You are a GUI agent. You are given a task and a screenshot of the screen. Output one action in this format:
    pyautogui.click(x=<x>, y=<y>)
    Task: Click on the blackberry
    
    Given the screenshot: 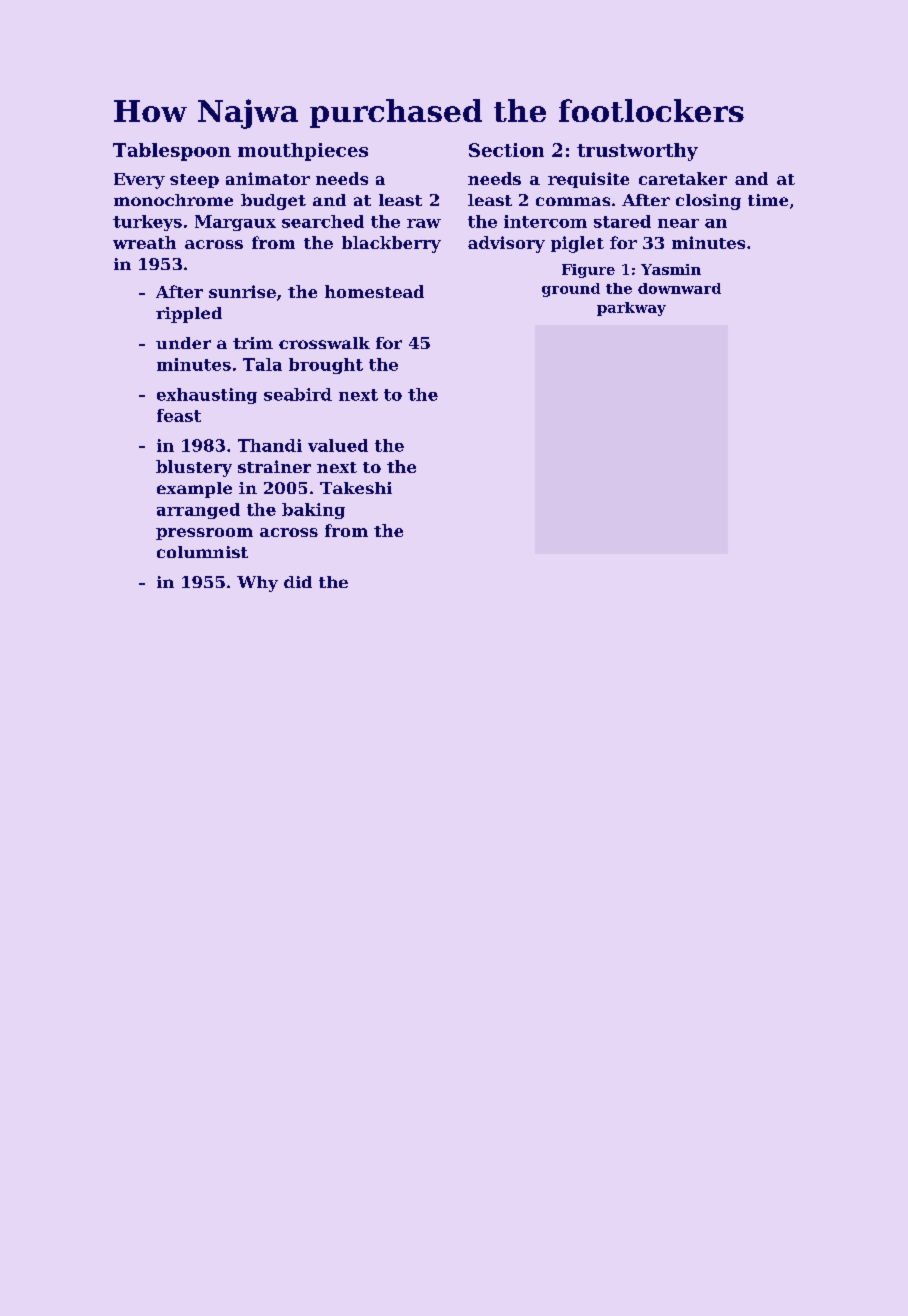 What is the action you would take?
    pyautogui.click(x=391, y=244)
